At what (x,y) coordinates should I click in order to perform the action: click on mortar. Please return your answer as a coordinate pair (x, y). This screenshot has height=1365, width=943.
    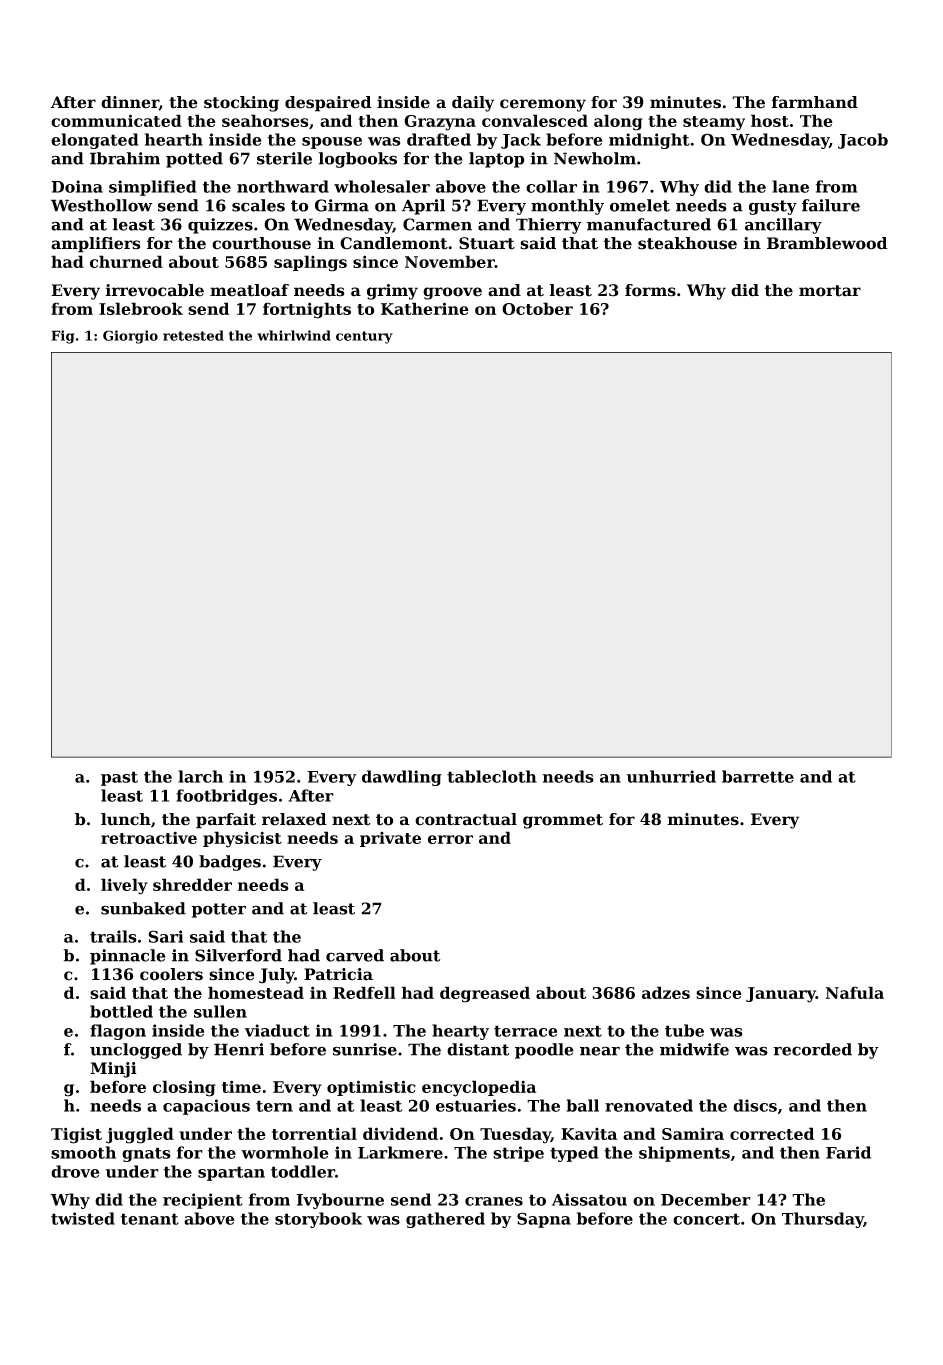
    Looking at the image, I should click on (830, 291).
